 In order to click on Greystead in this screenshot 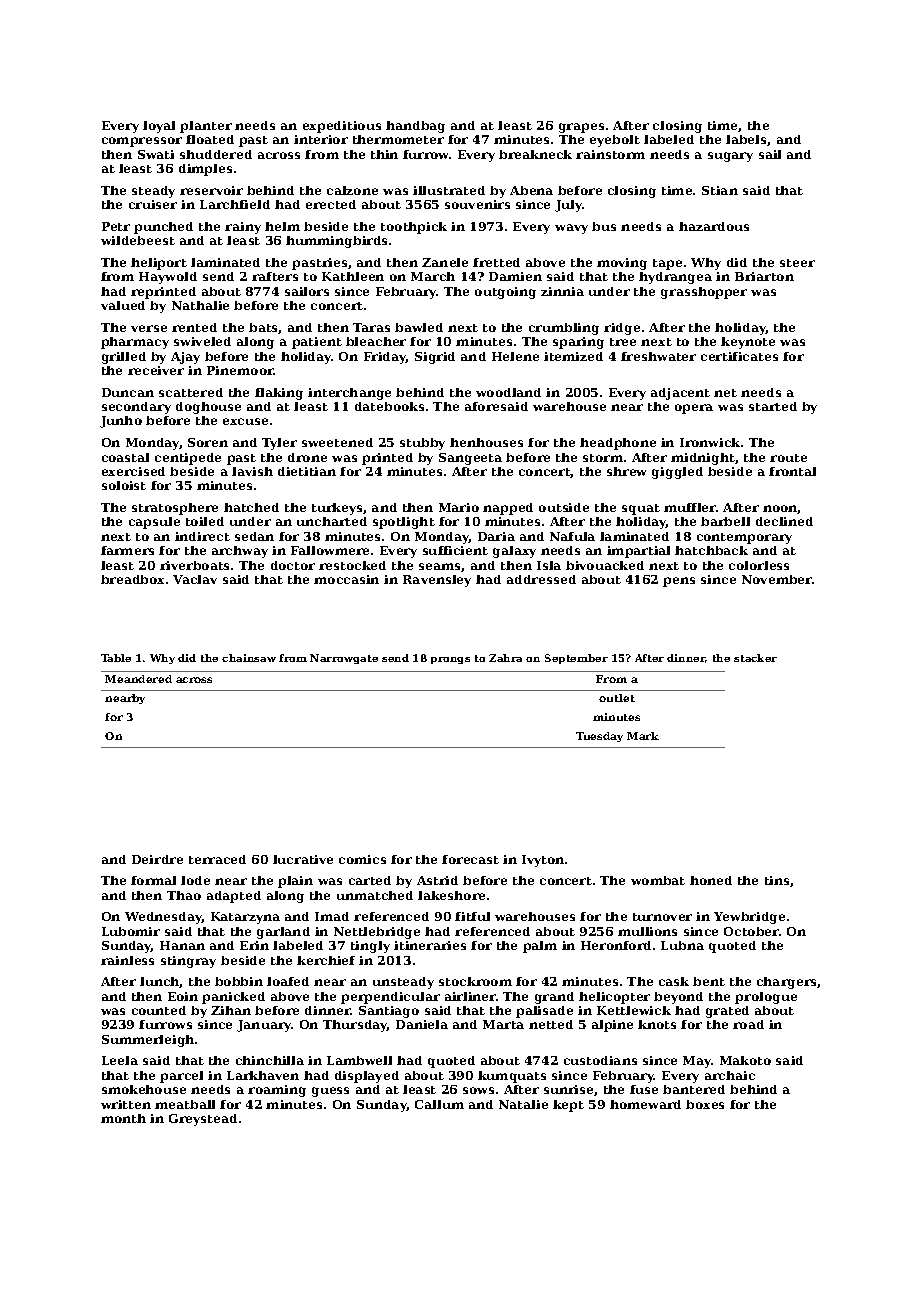, I will do `click(203, 1120)`.
